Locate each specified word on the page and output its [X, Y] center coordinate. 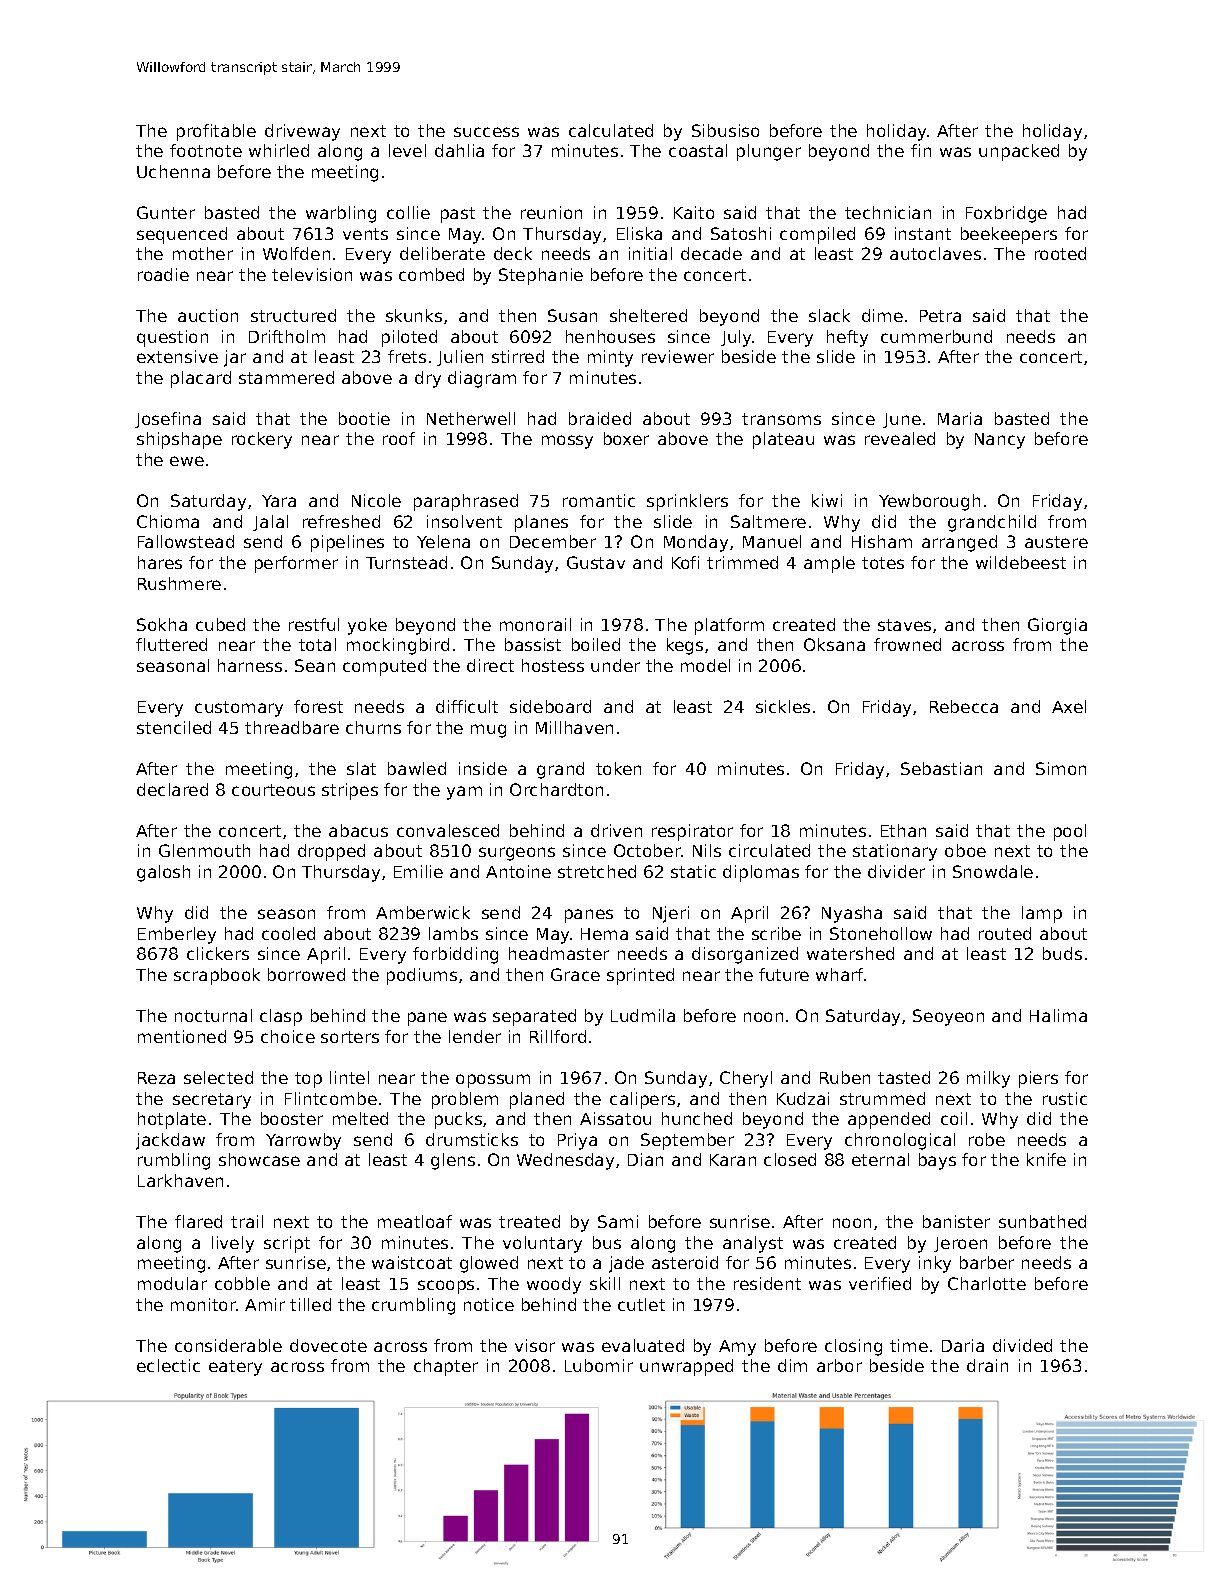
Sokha [162, 624]
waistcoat [412, 1262]
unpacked [1019, 152]
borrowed [306, 974]
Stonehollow [881, 933]
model [705, 665]
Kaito [694, 212]
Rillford [558, 1036]
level [407, 150]
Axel [1069, 706]
